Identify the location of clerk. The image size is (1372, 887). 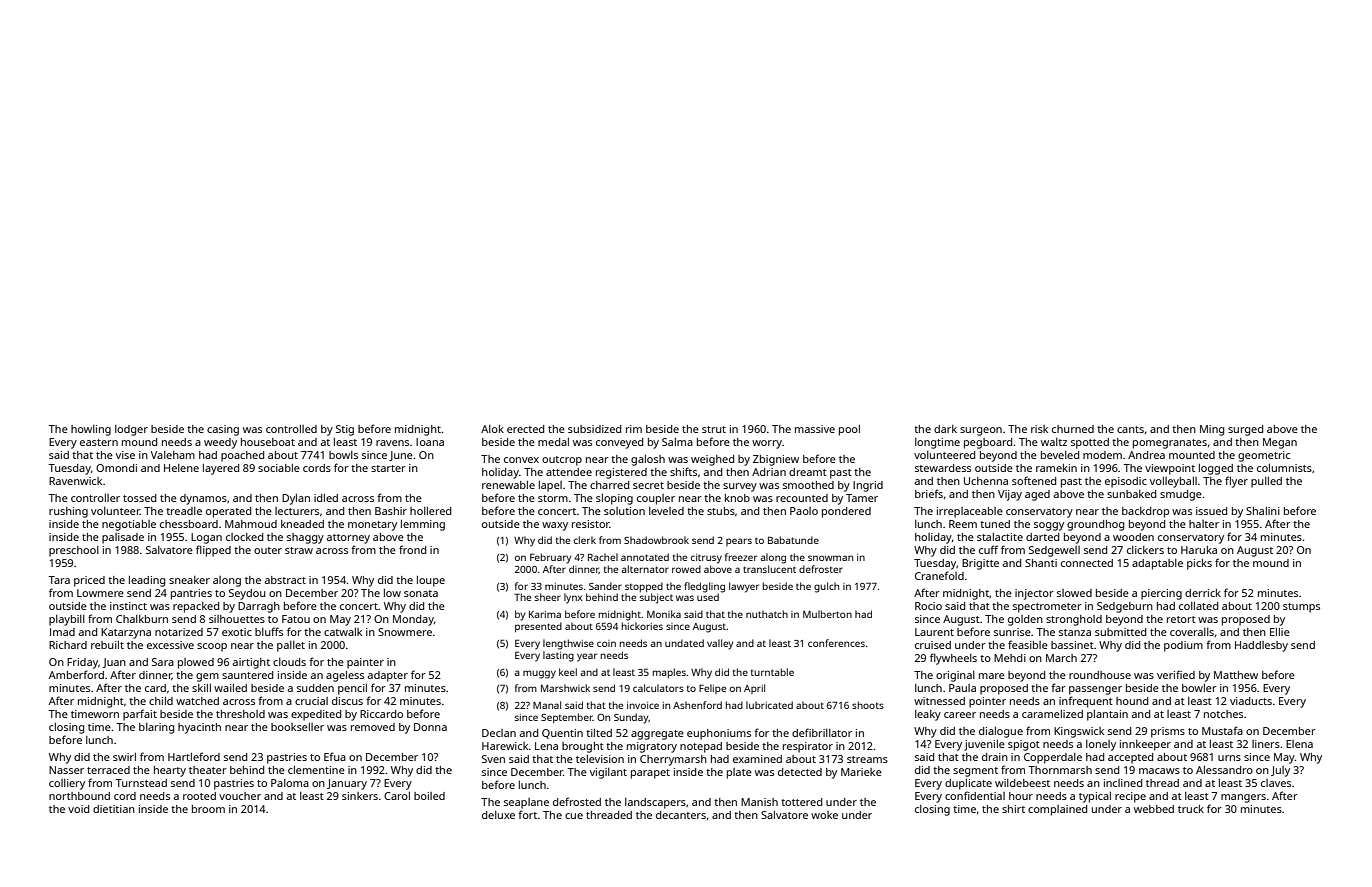
(585, 540).
